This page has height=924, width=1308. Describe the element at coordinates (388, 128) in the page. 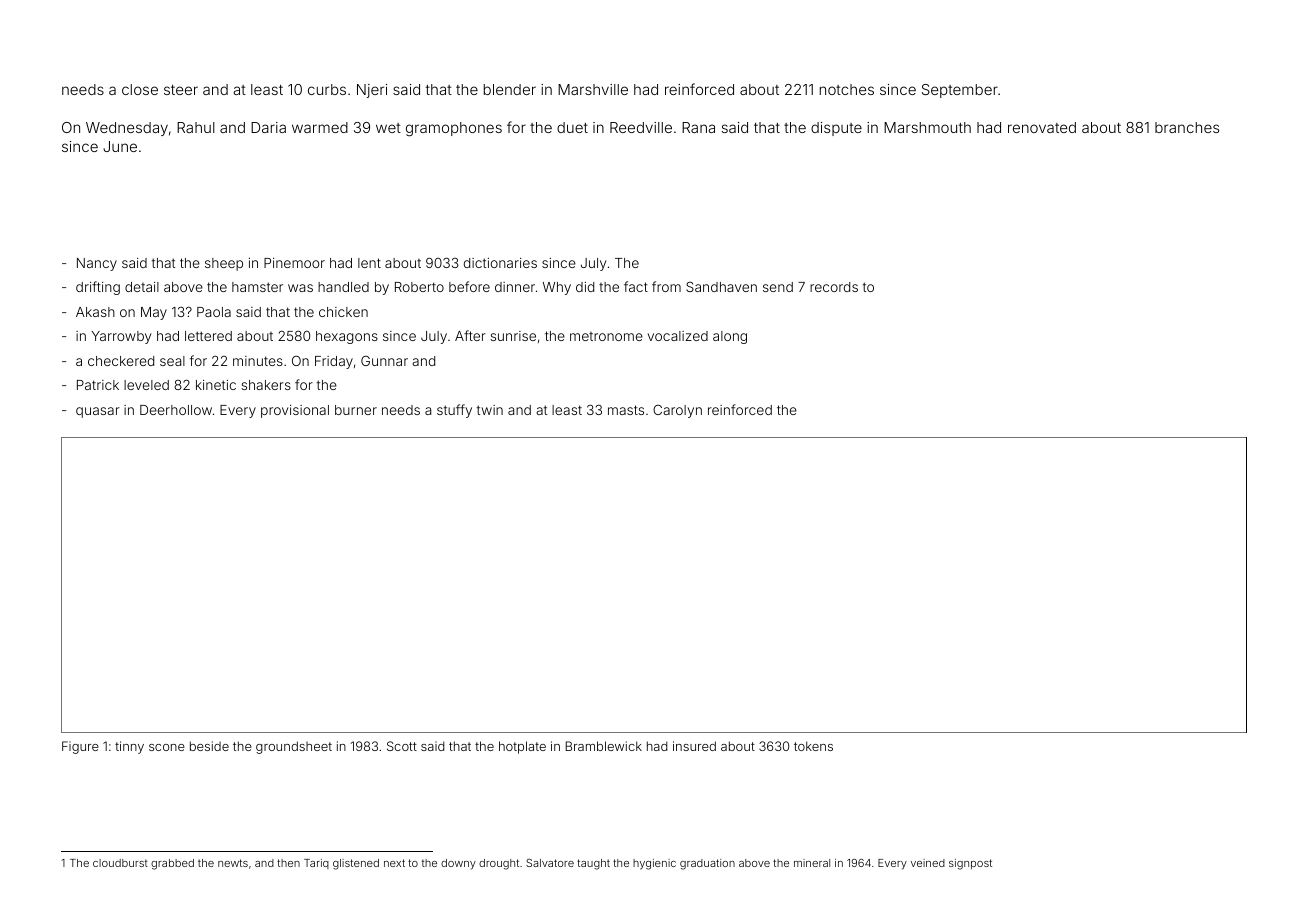

I see `wet` at that location.
